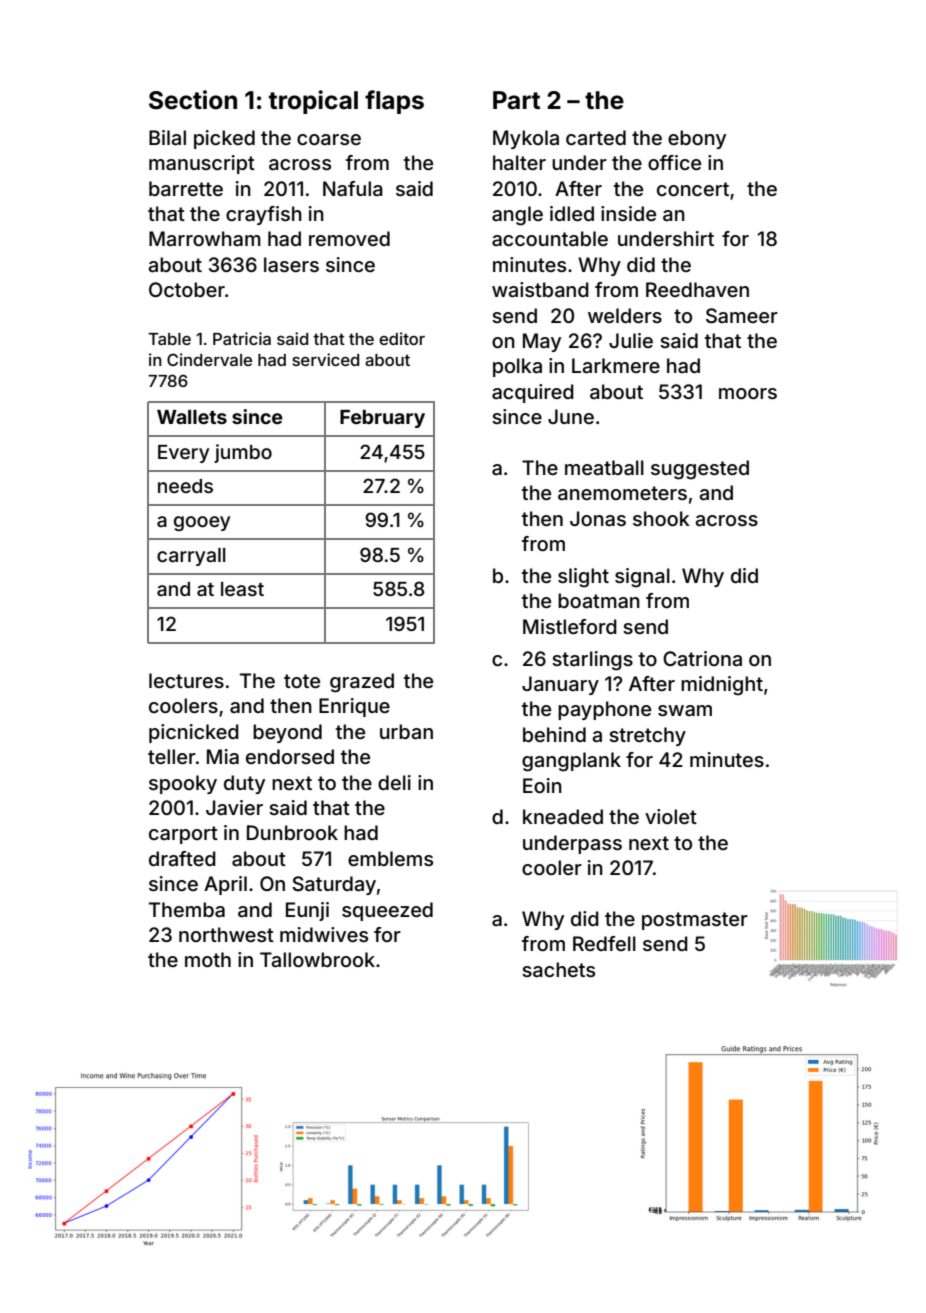 Image resolution: width=926 pixels, height=1313 pixels. What do you see at coordinates (183, 835) in the screenshot?
I see `carport` at bounding box center [183, 835].
